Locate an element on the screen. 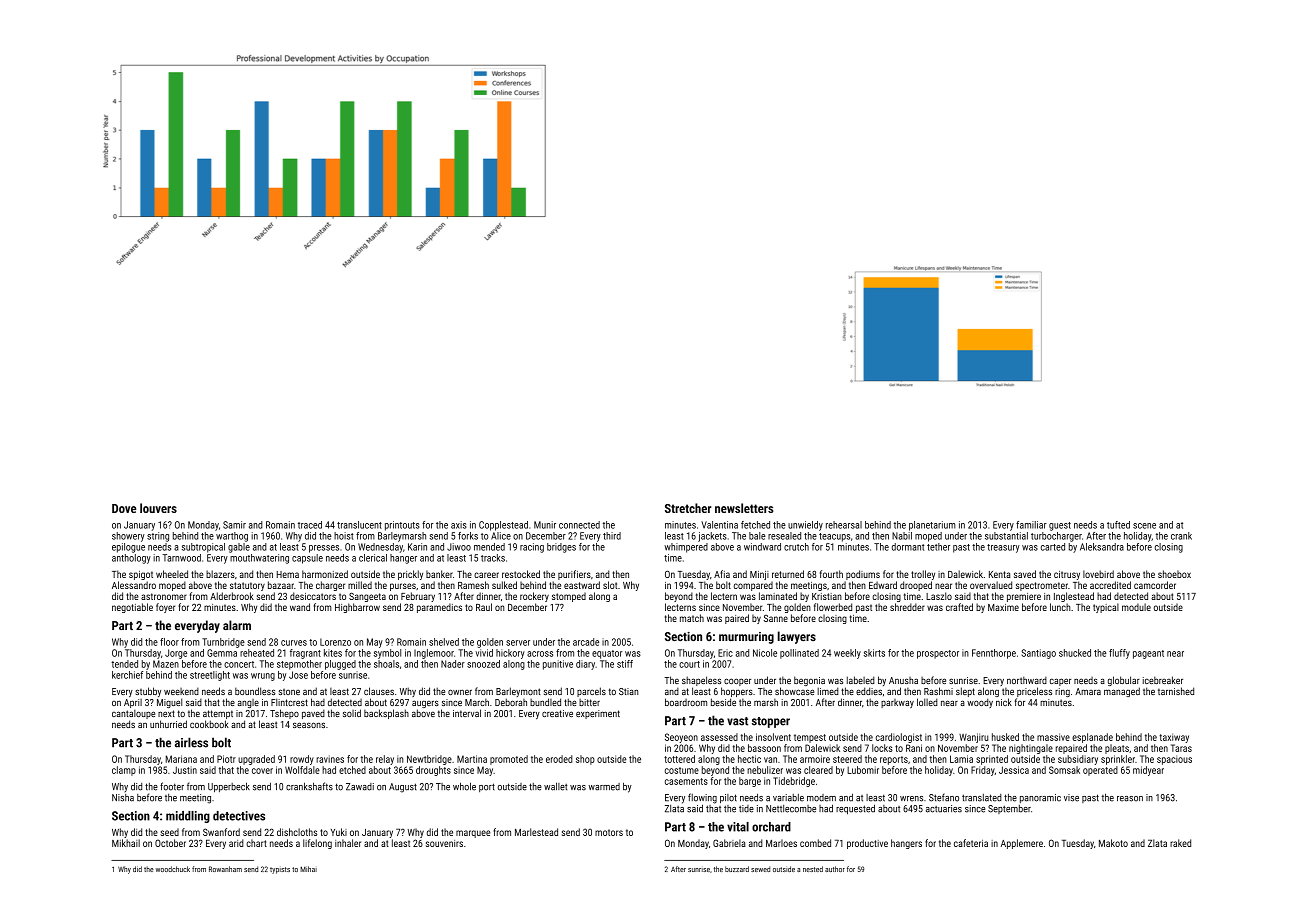 This screenshot has width=1308, height=924. woodchuck is located at coordinates (173, 869).
